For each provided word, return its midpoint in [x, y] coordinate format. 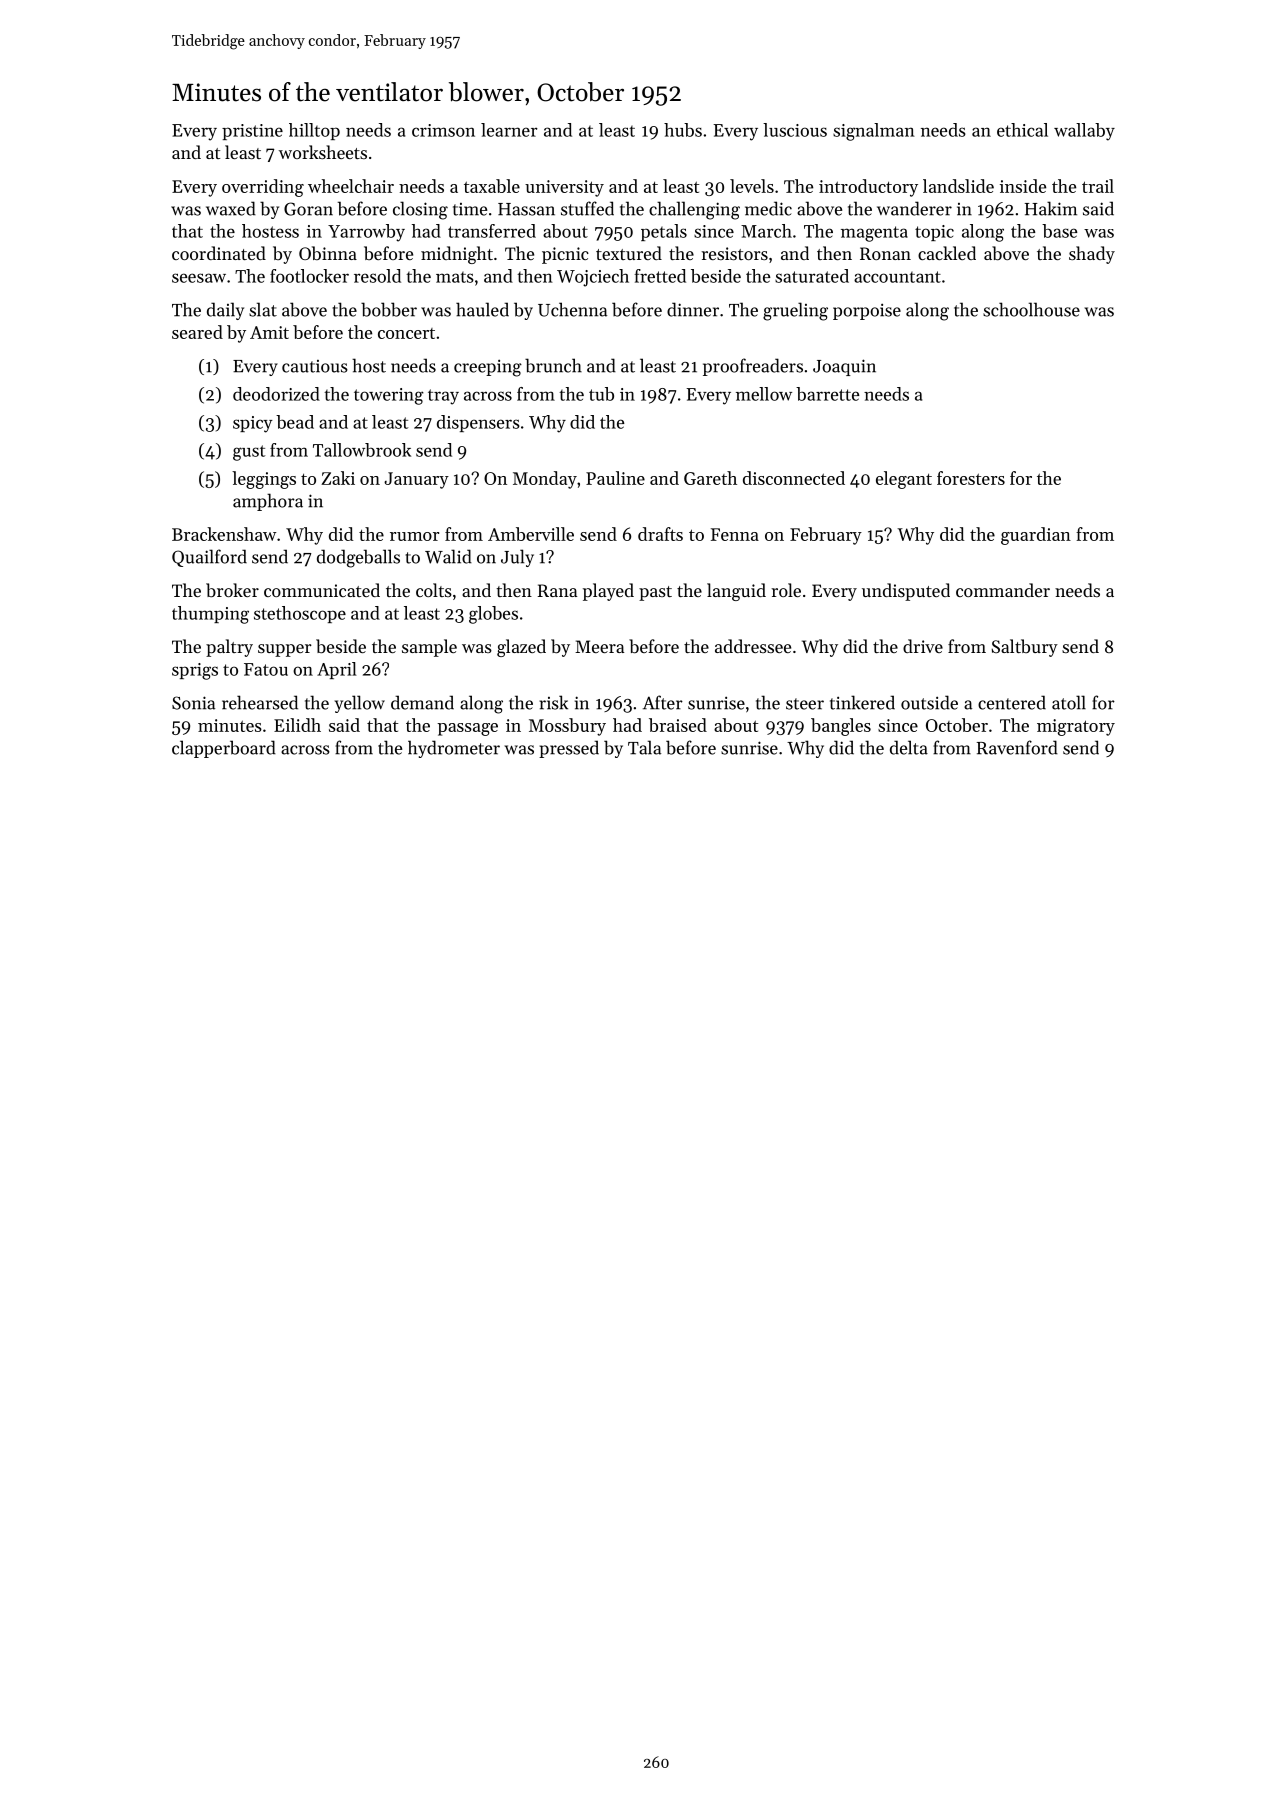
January [416, 480]
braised [678, 725]
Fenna [735, 534]
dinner [693, 309]
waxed [231, 208]
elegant [904, 480]
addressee [753, 646]
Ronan [885, 253]
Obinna [328, 253]
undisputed [906, 592]
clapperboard [224, 749]
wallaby [1084, 132]
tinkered [862, 702]
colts [434, 590]
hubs [683, 130]
